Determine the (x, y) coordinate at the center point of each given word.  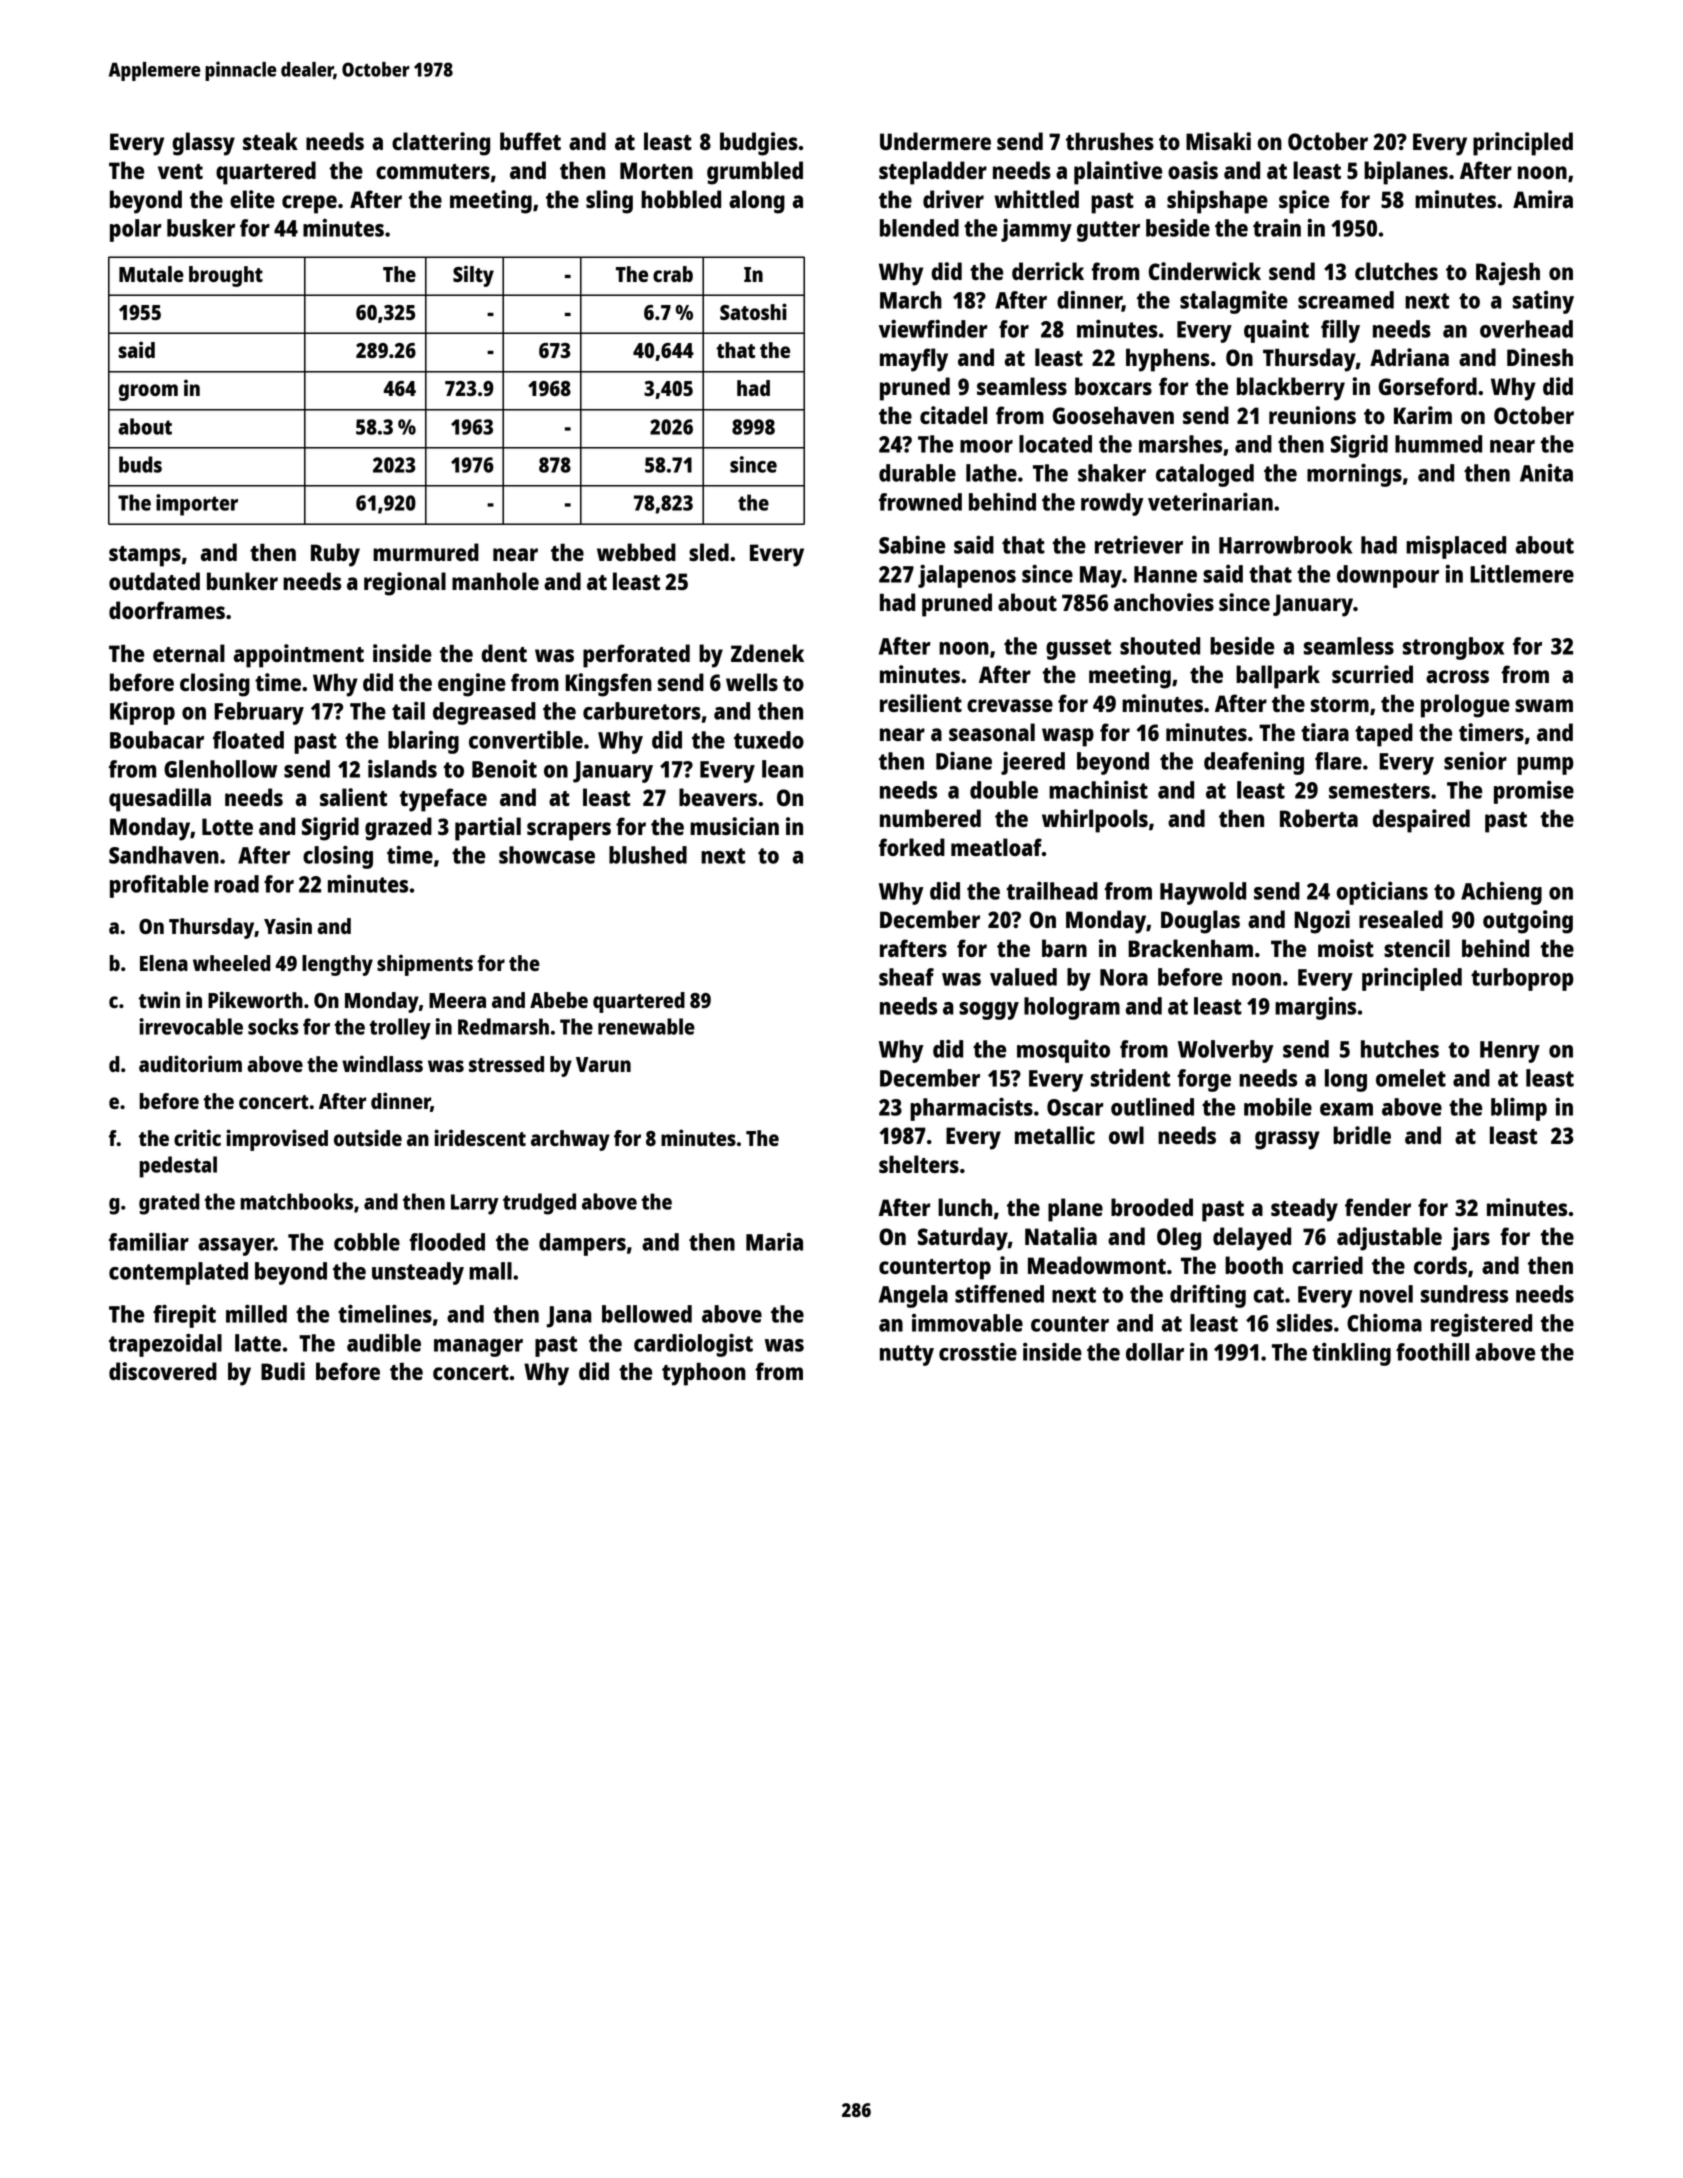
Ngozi (1322, 922)
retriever (1139, 544)
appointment (299, 656)
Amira (1543, 199)
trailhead (1052, 890)
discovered (163, 1371)
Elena (164, 963)
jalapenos (967, 576)
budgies (759, 144)
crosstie (978, 1352)
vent (180, 171)
